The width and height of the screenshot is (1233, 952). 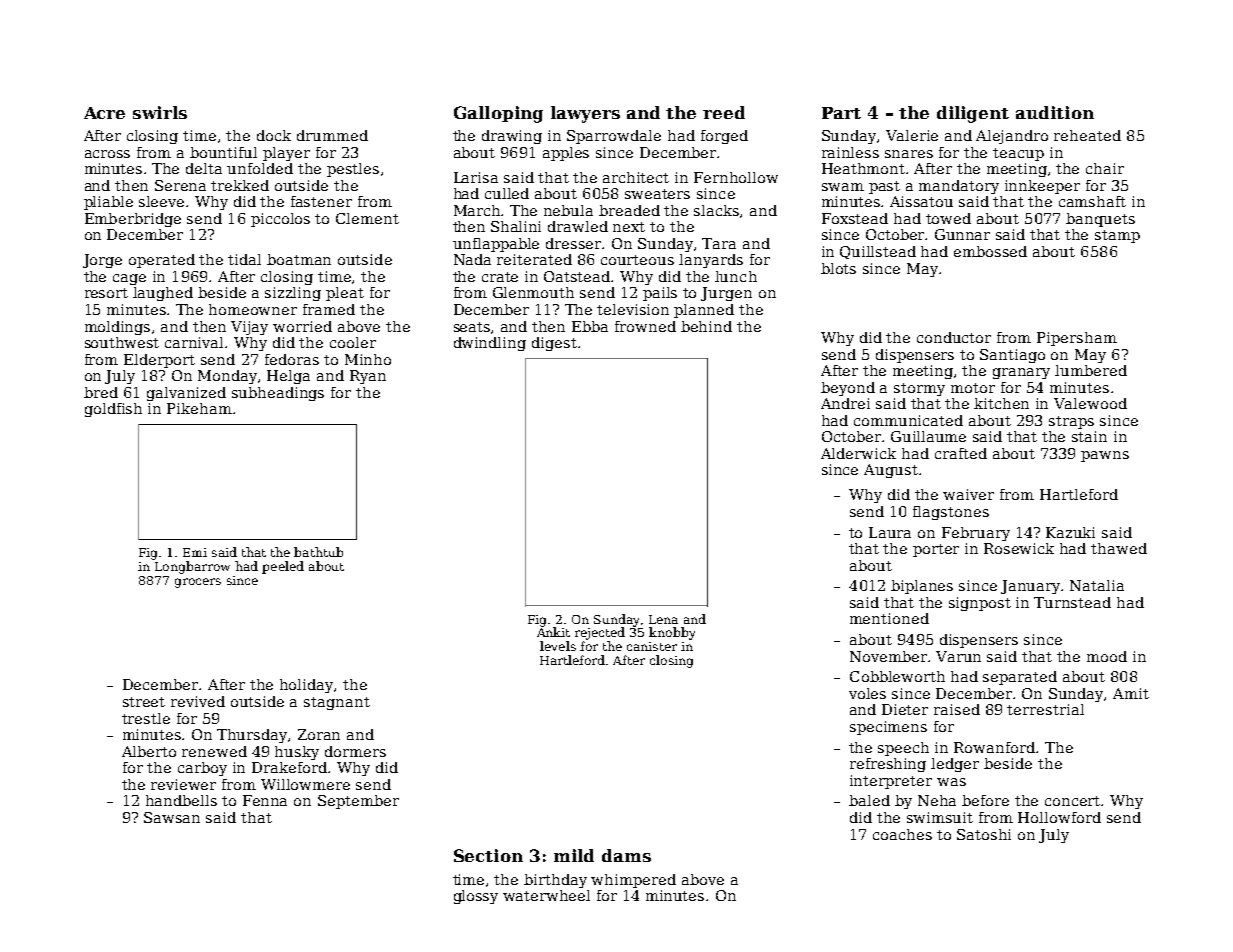 I want to click on Emi, so click(x=195, y=552).
